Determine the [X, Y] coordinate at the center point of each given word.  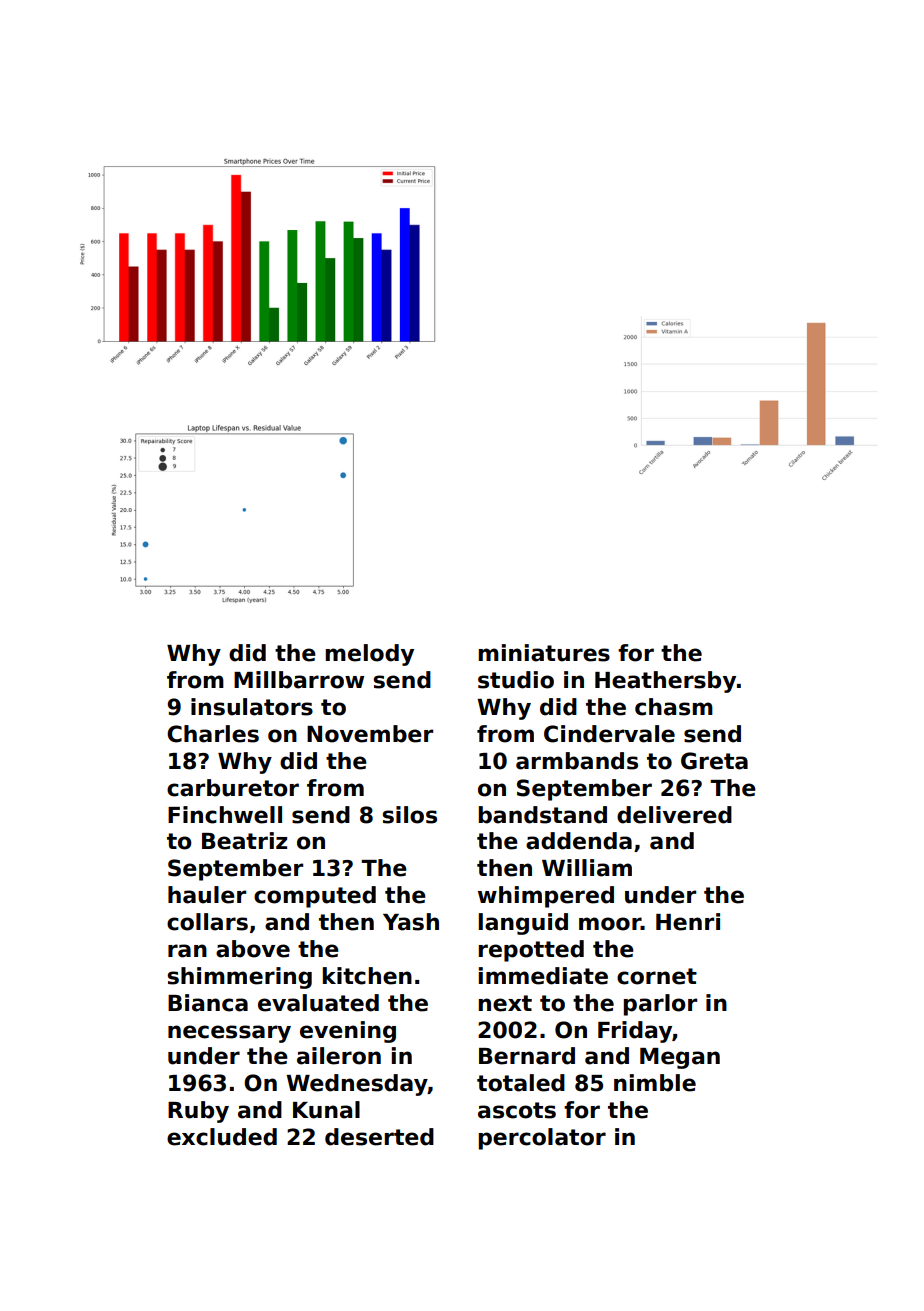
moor [610, 924]
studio [516, 680]
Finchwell [225, 815]
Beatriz [244, 841]
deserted [379, 1137]
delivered [674, 815]
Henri [688, 922]
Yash [411, 922]
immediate [543, 976]
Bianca [208, 1003]
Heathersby [665, 682]
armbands [577, 761]
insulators [252, 707]
